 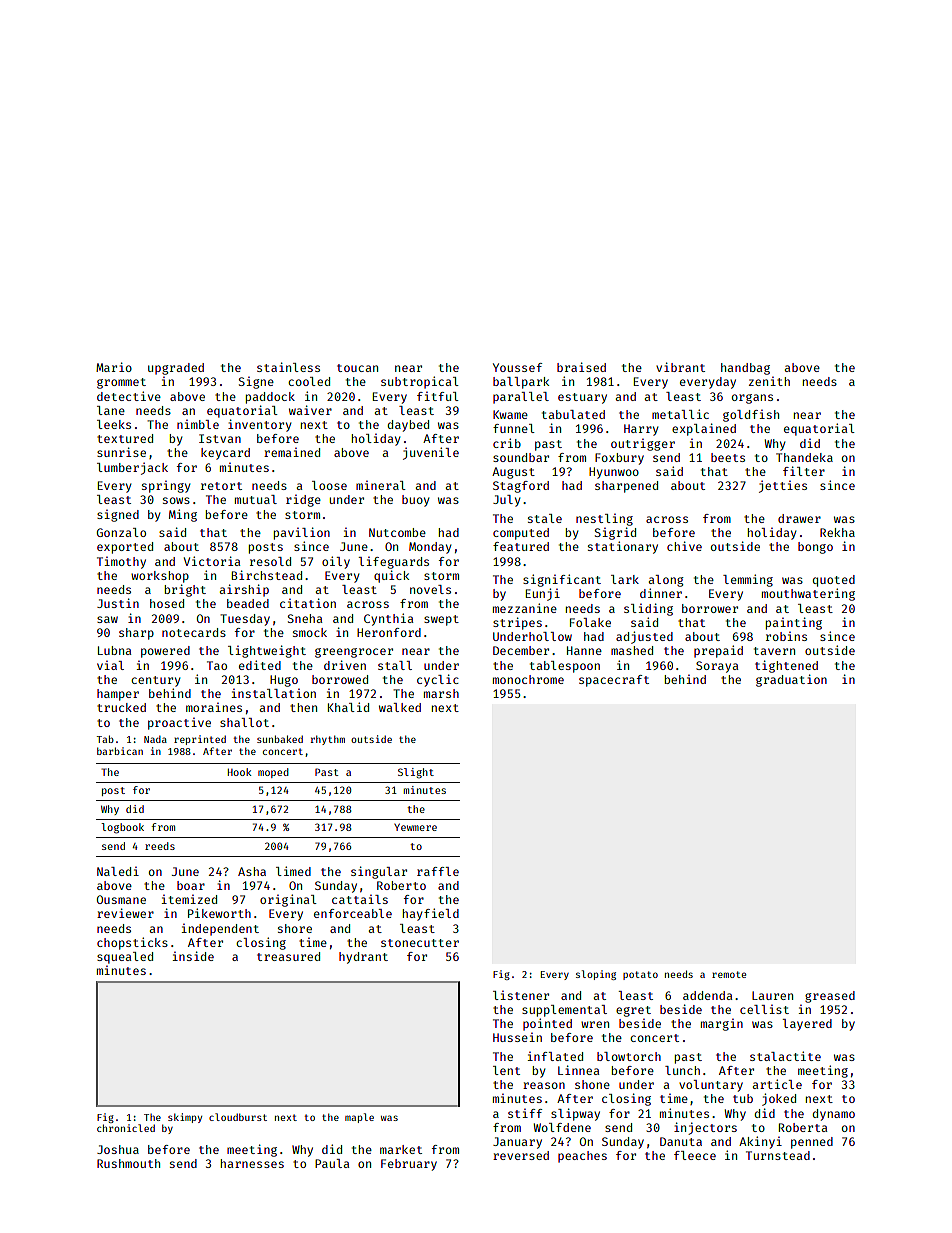 What do you see at coordinates (416, 773) in the page?
I see `Slight` at bounding box center [416, 773].
